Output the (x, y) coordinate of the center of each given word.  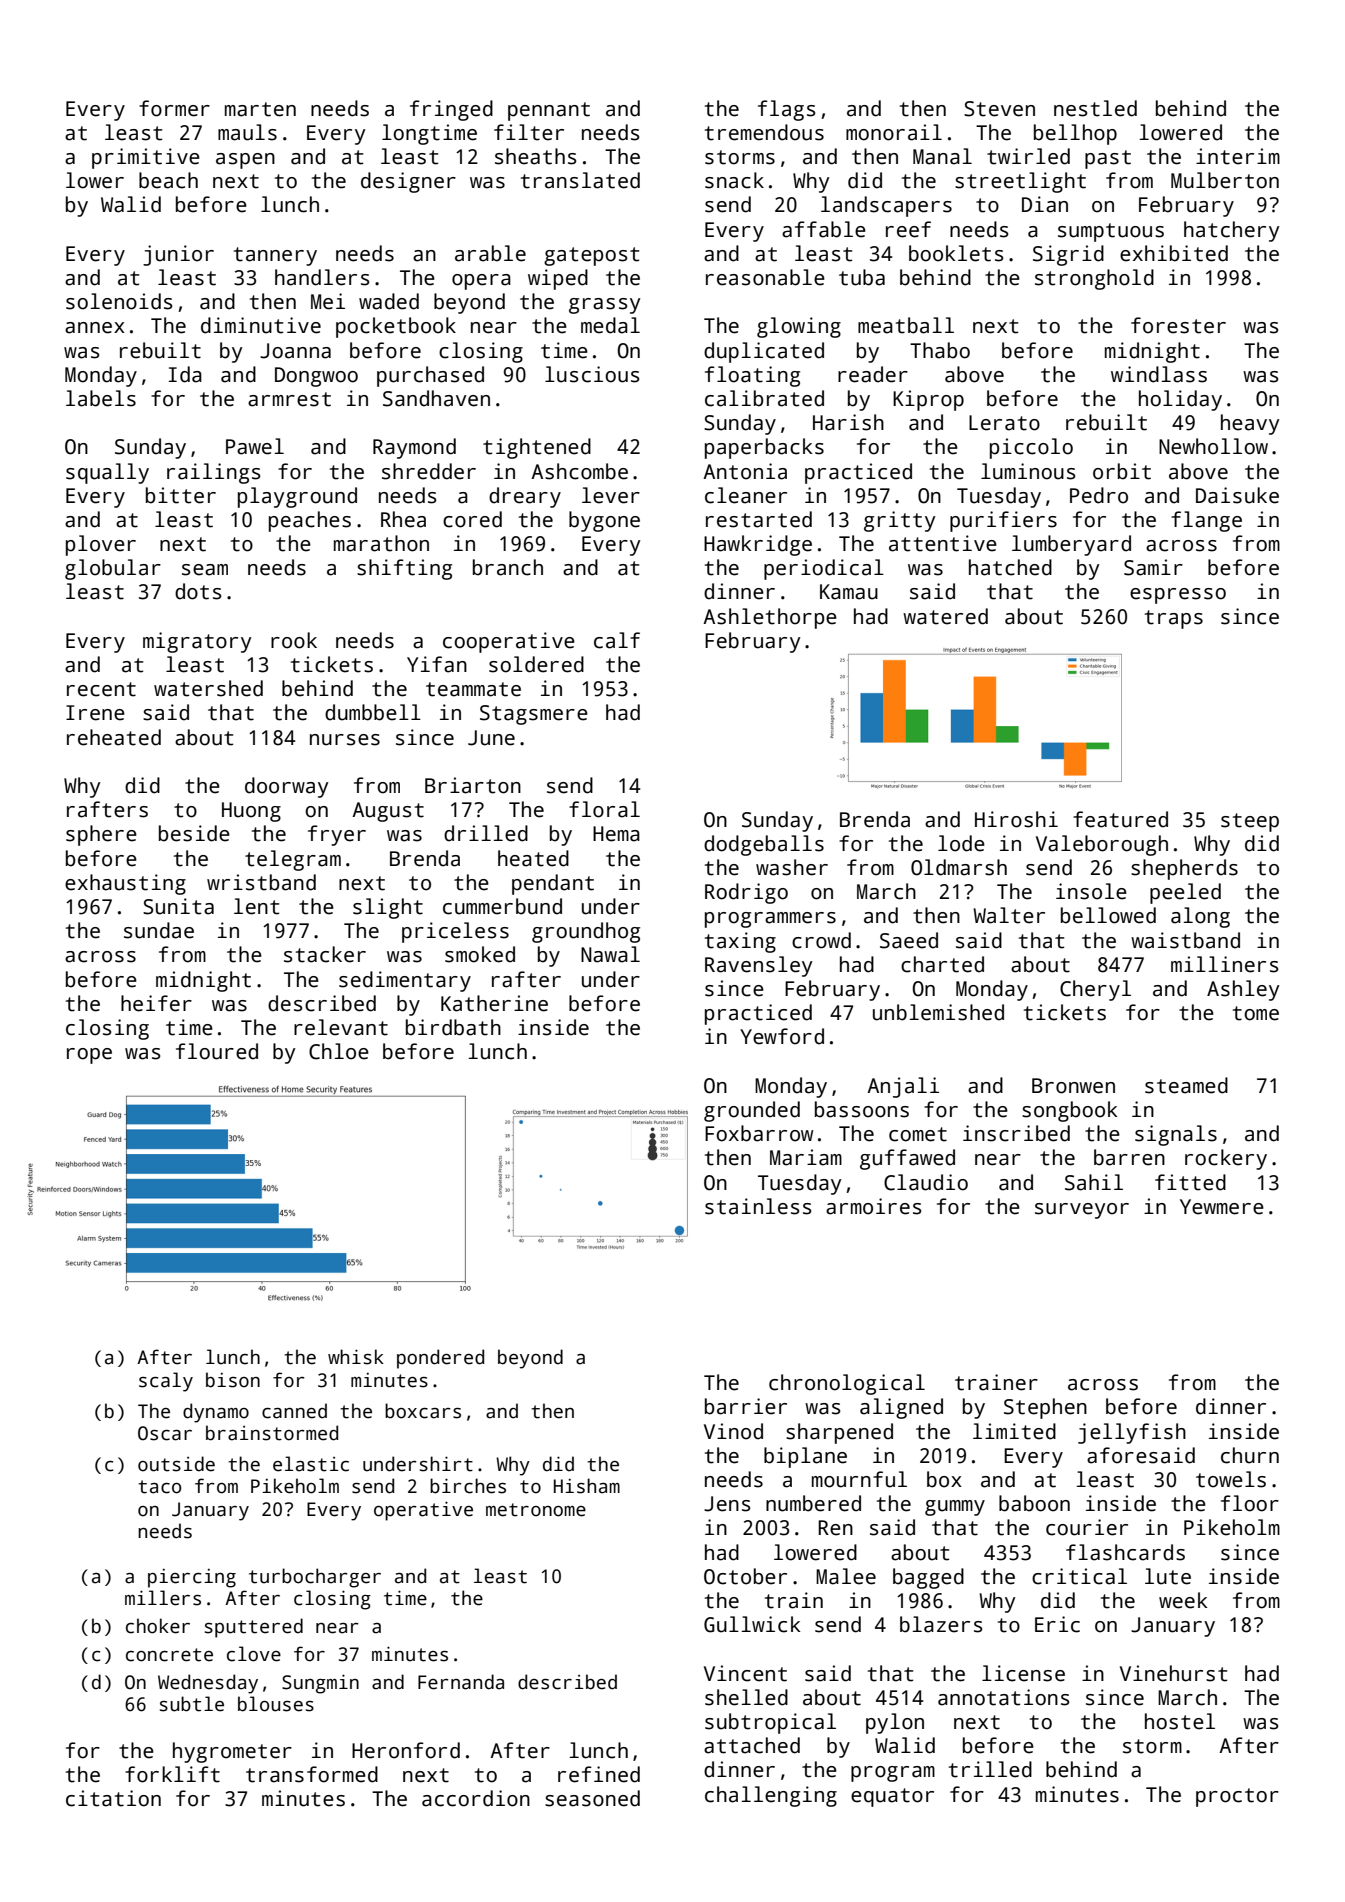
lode (961, 843)
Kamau (849, 592)
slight (388, 908)
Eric (1057, 1624)
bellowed (1108, 915)
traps (1174, 619)
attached (752, 1745)
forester (1178, 325)
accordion (476, 1798)
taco (159, 1487)
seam (205, 570)
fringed (451, 110)
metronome (536, 1510)
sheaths (535, 156)
